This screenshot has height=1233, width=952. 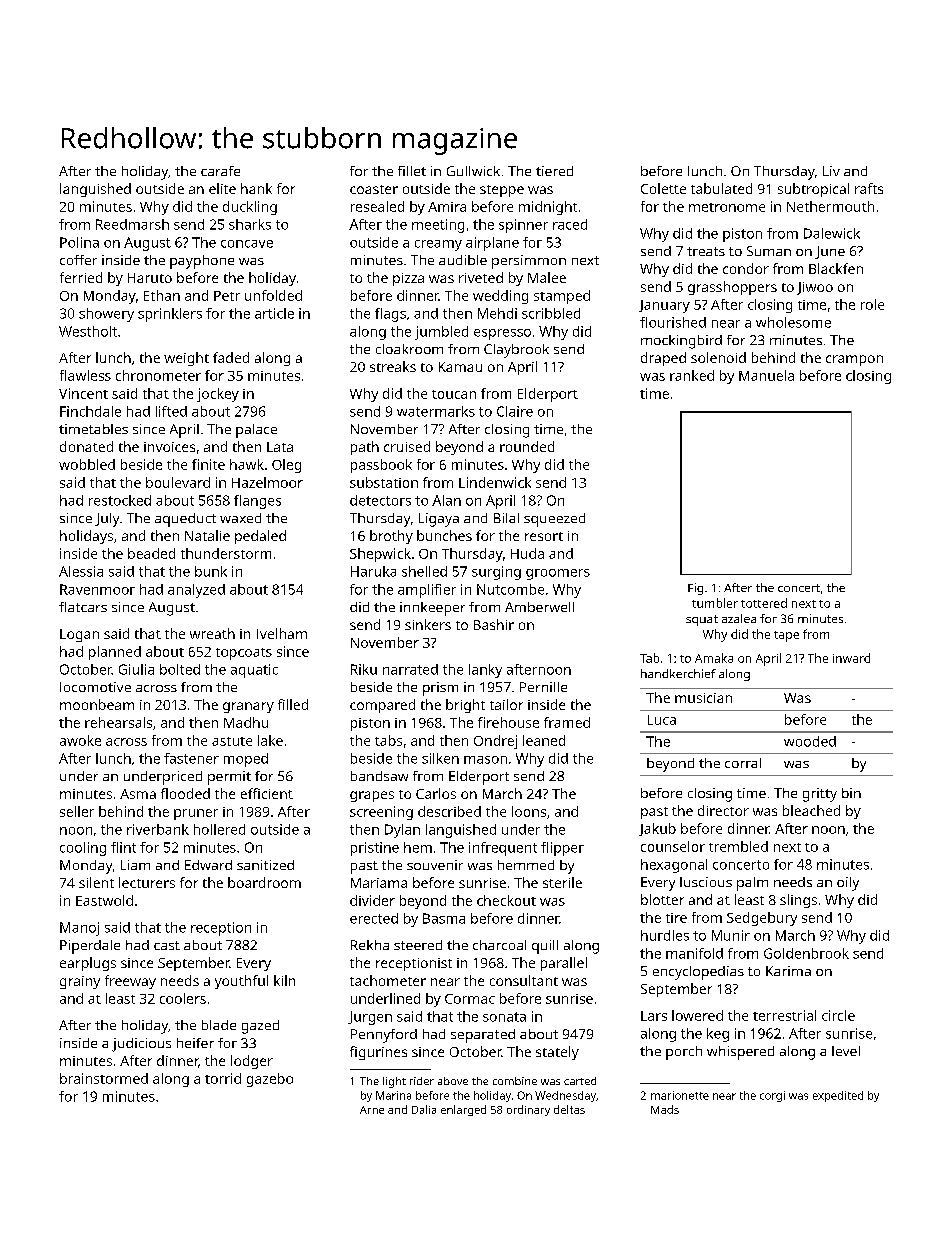 I want to click on luscious, so click(x=706, y=882).
